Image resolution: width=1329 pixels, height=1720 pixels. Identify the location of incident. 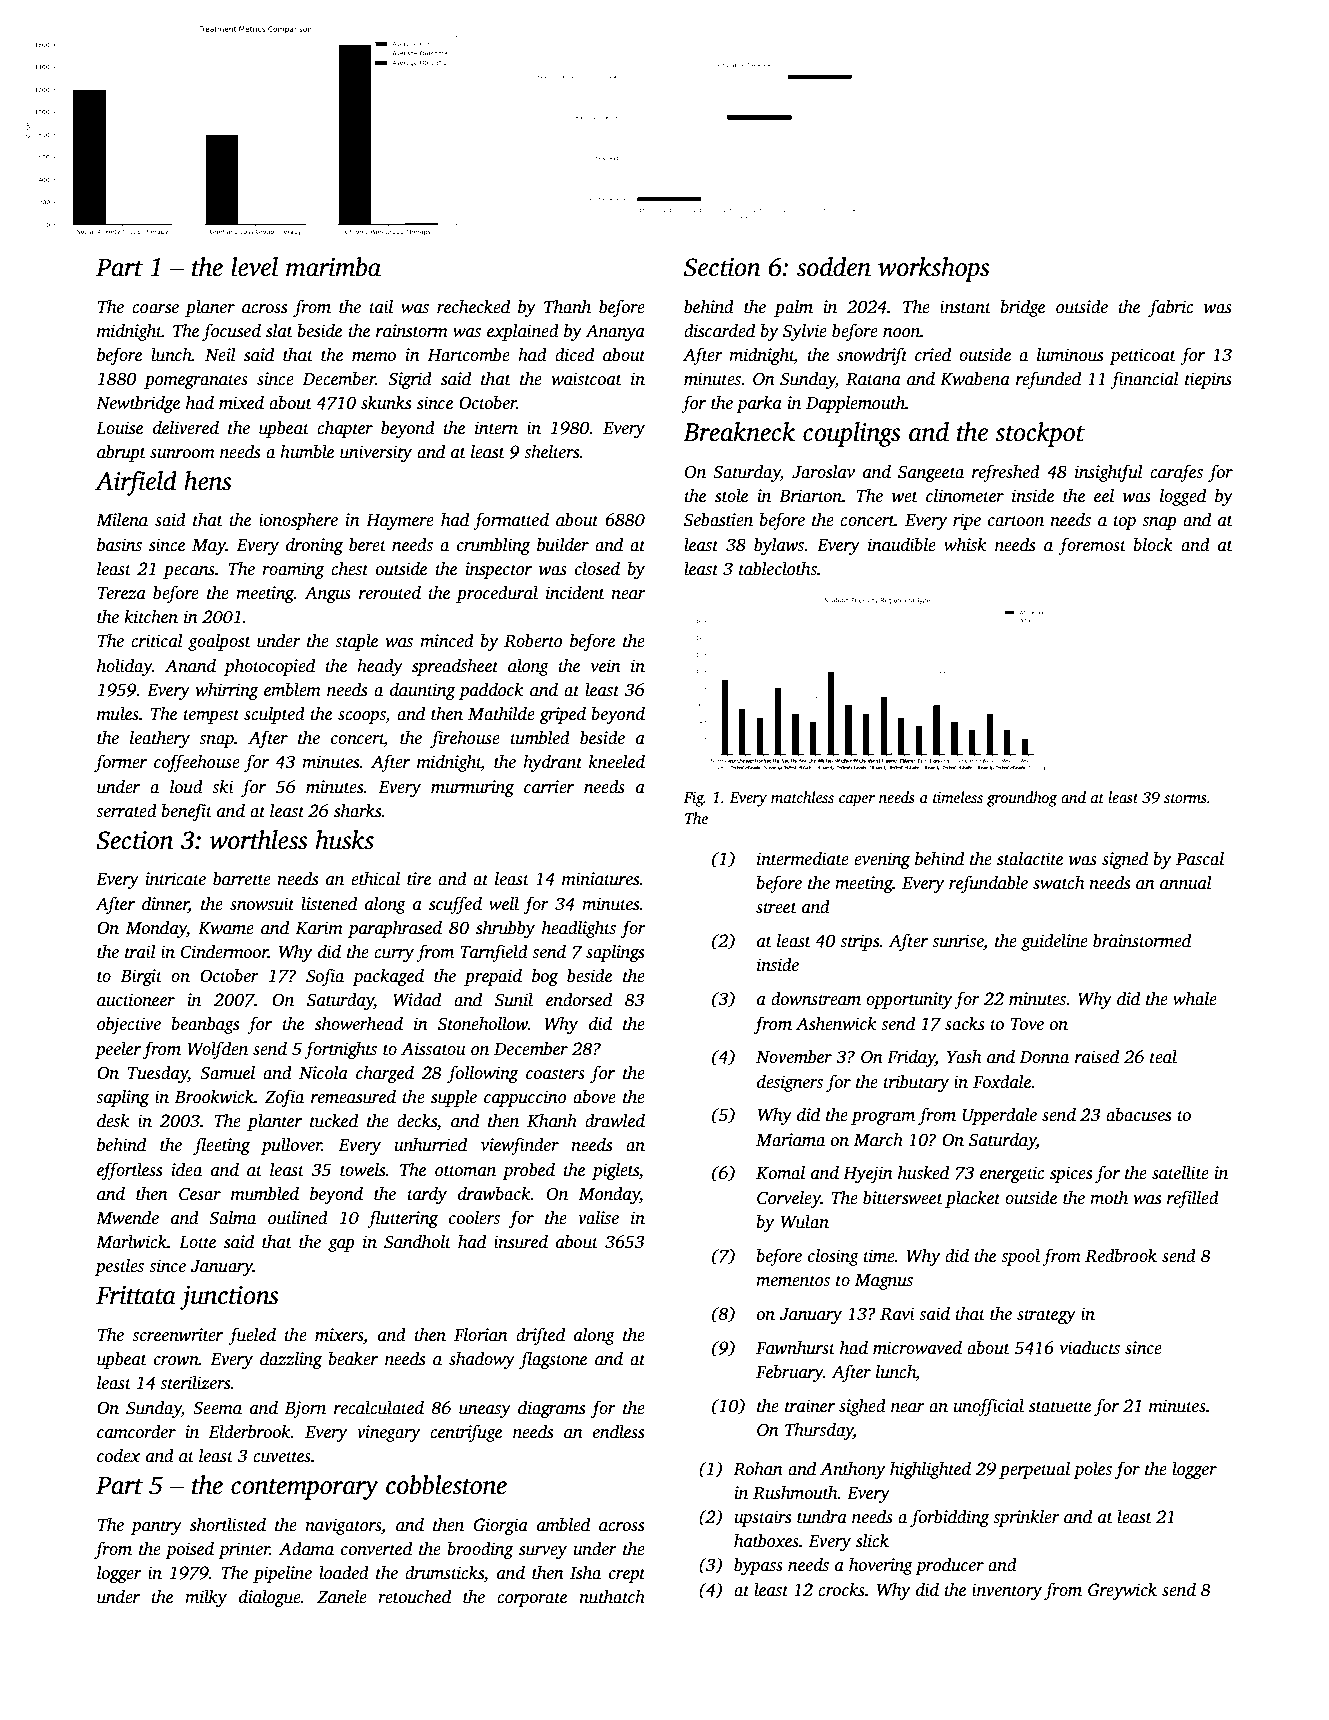
(575, 592).
